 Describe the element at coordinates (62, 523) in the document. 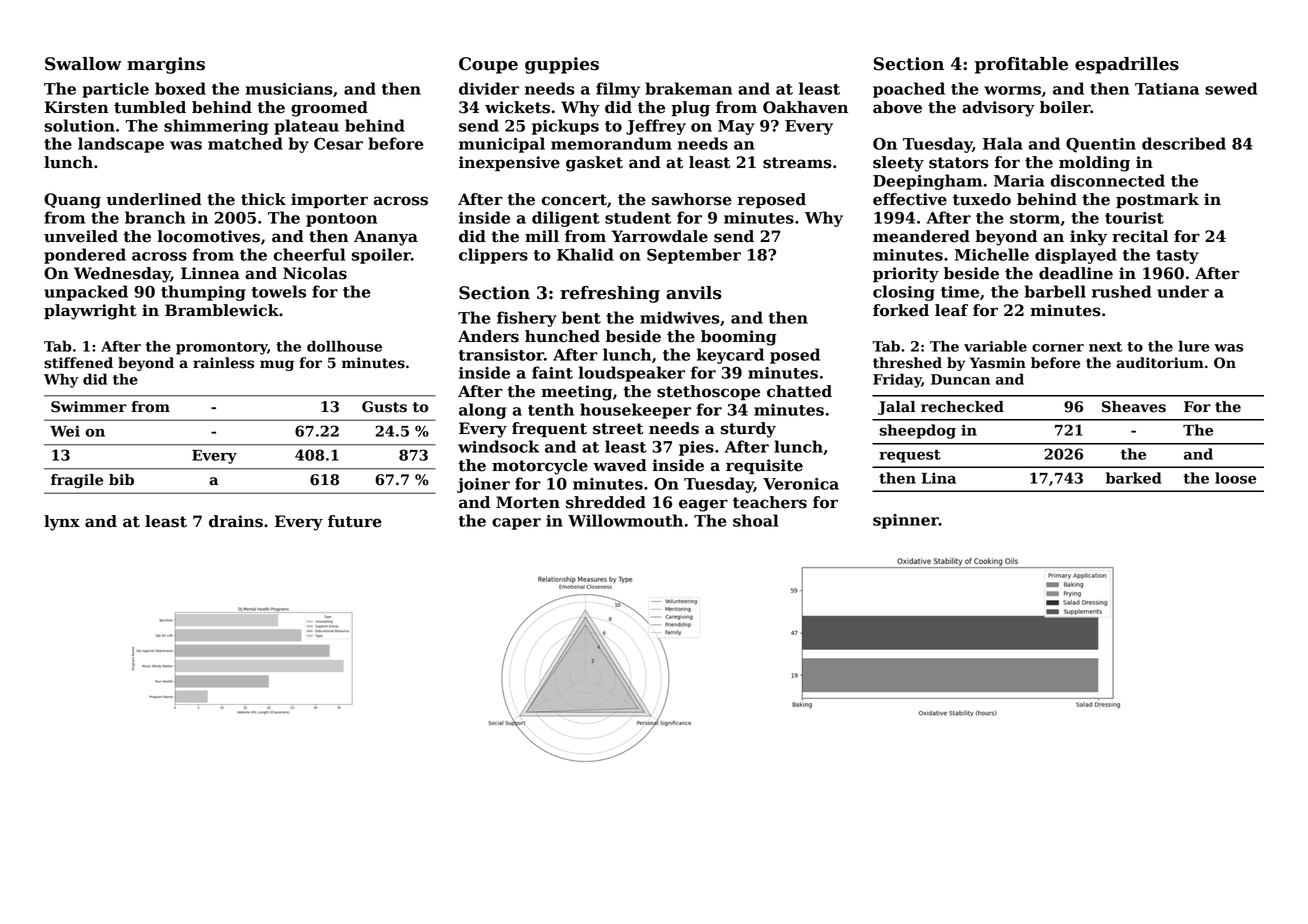

I see `lynx` at that location.
